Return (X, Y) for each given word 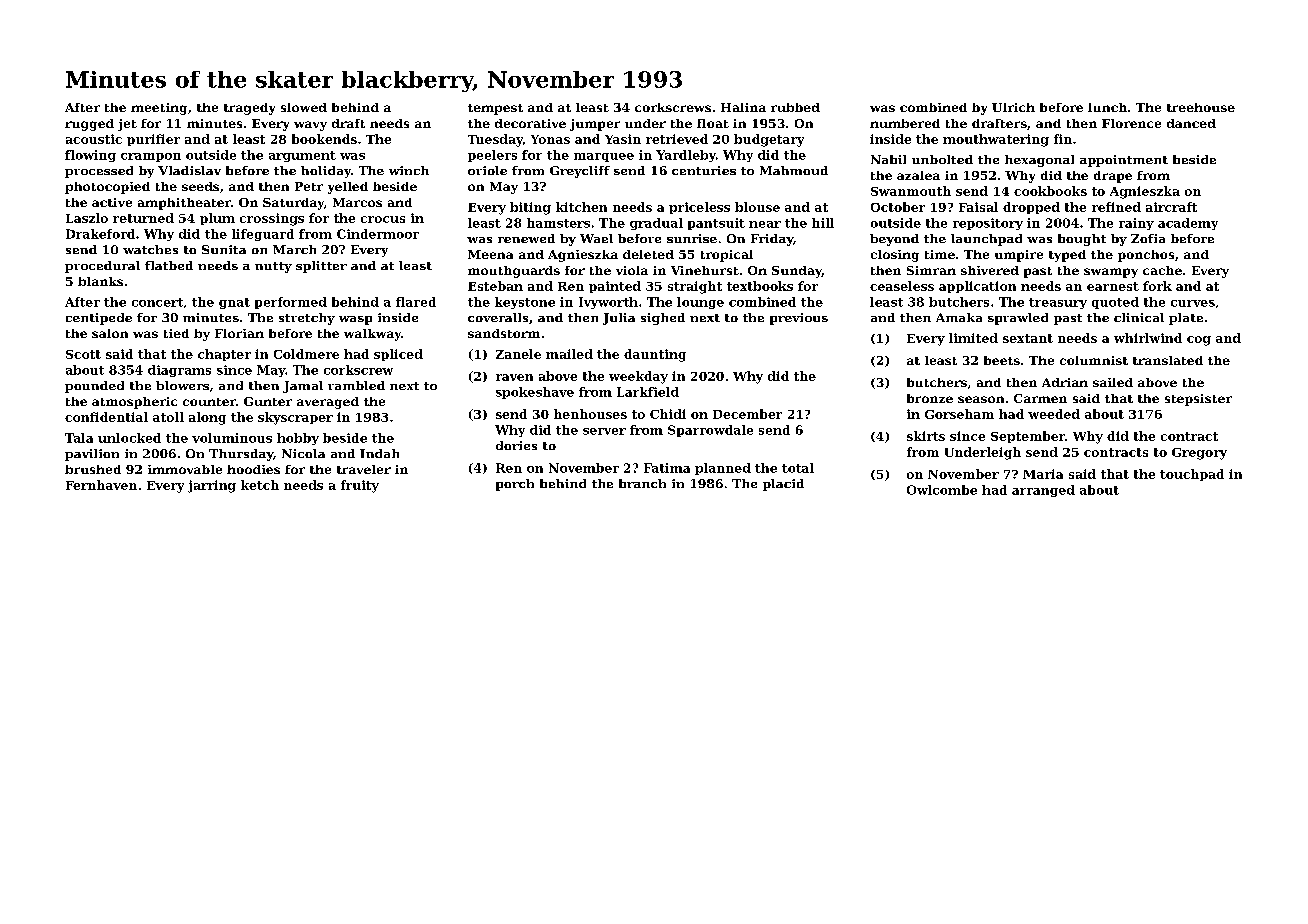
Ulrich (1013, 107)
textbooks (760, 286)
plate (1186, 319)
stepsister (1198, 400)
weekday (638, 377)
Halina (743, 107)
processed (99, 172)
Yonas (550, 139)
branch (642, 483)
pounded (94, 387)
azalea (918, 175)
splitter (321, 267)
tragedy (249, 109)
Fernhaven (101, 485)
